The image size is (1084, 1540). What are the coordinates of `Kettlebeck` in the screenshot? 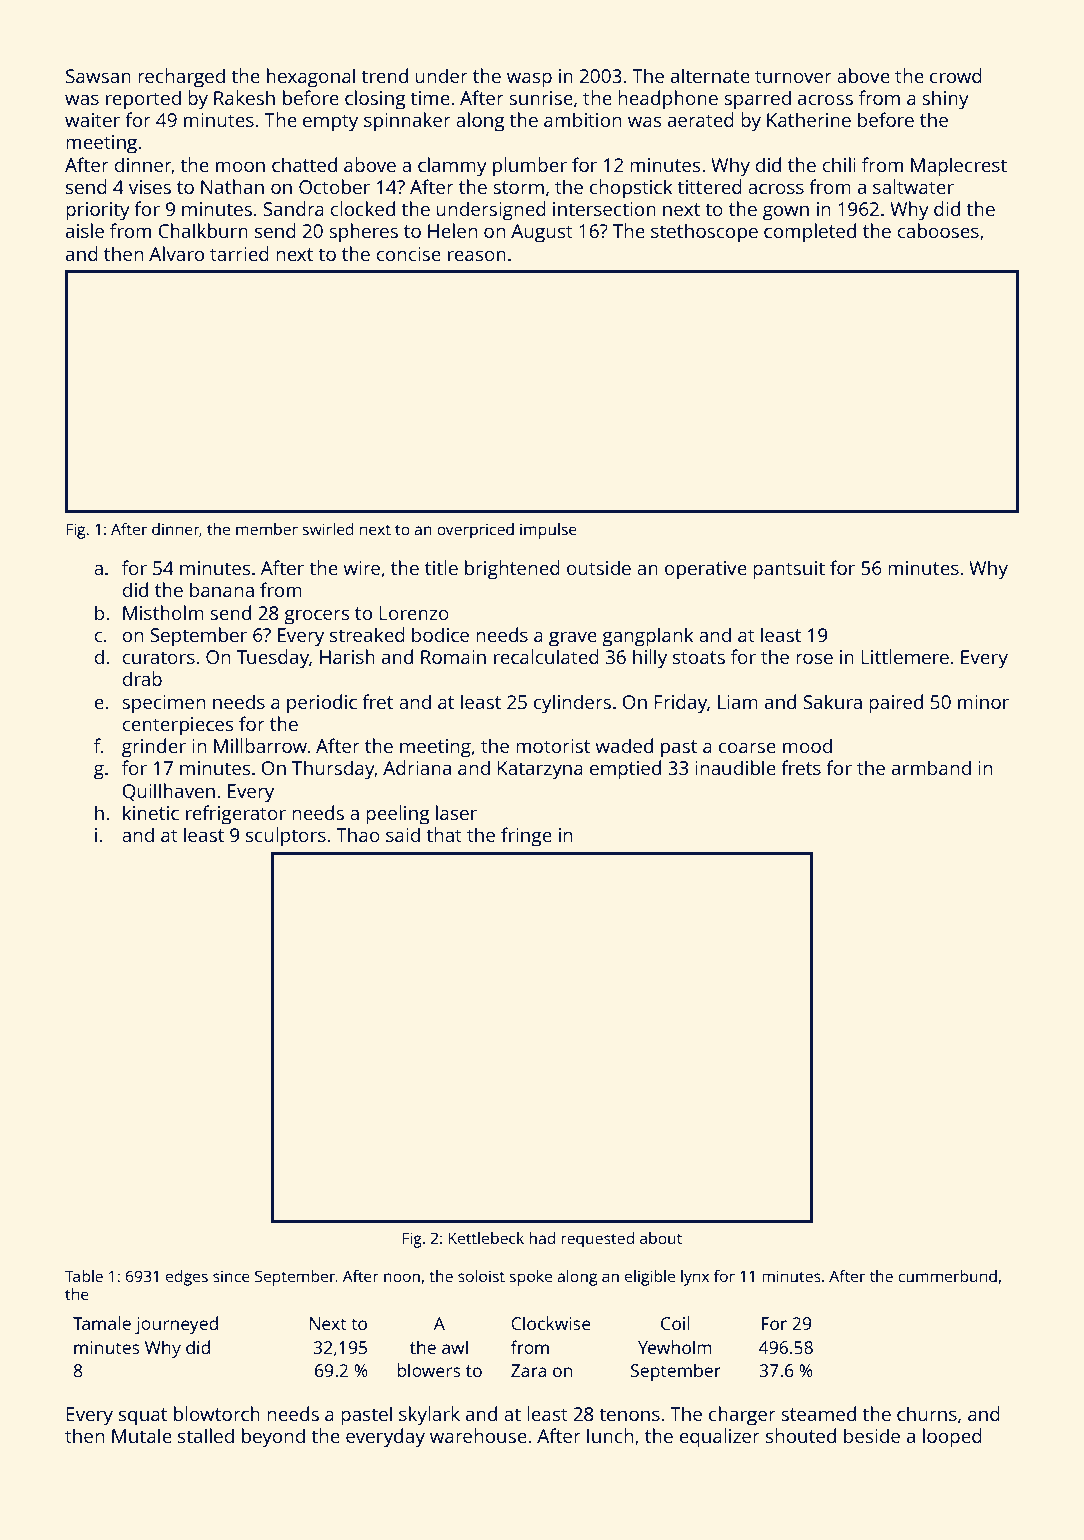 It's located at (486, 1238).
